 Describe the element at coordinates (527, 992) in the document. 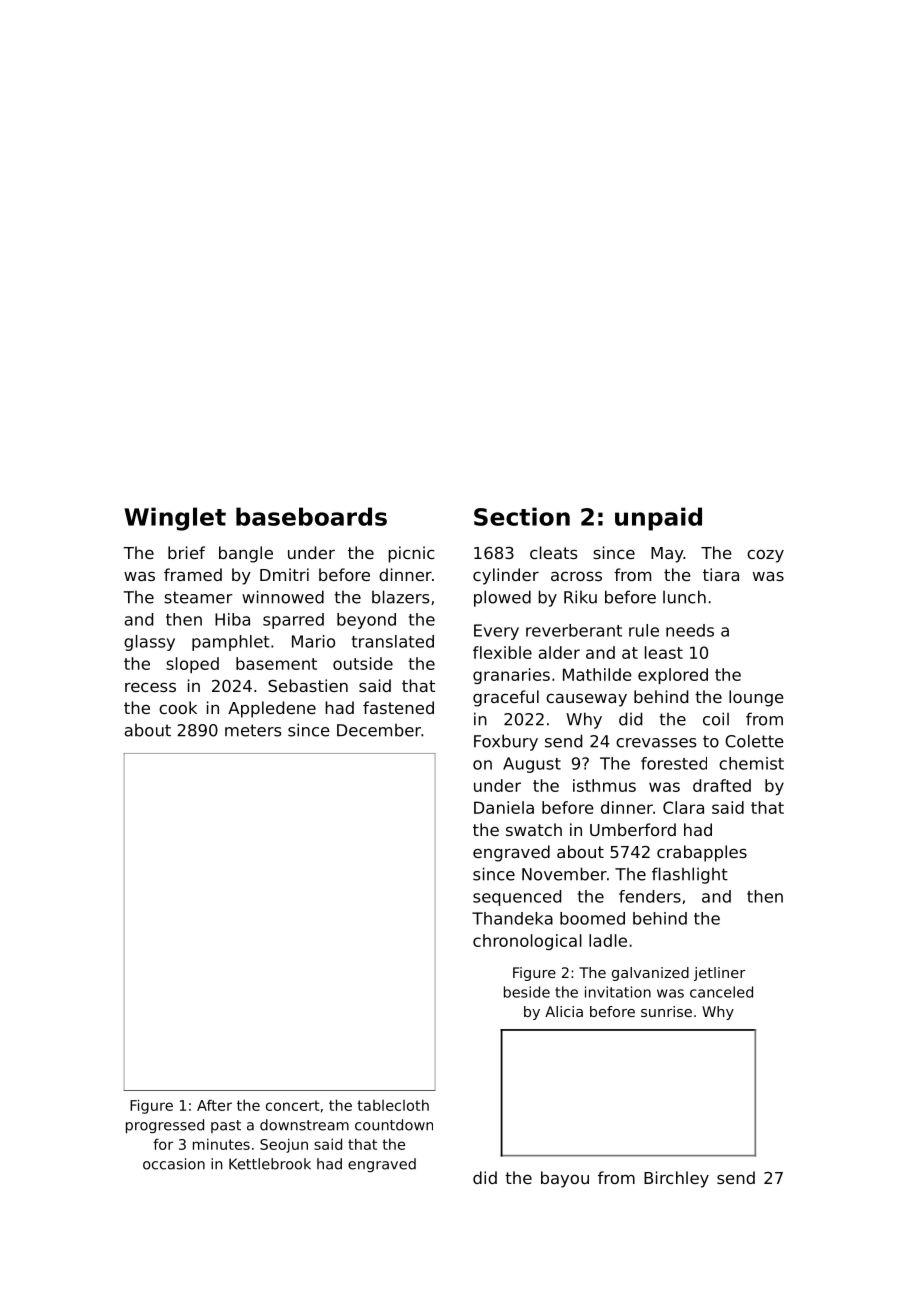

I see `beside` at that location.
